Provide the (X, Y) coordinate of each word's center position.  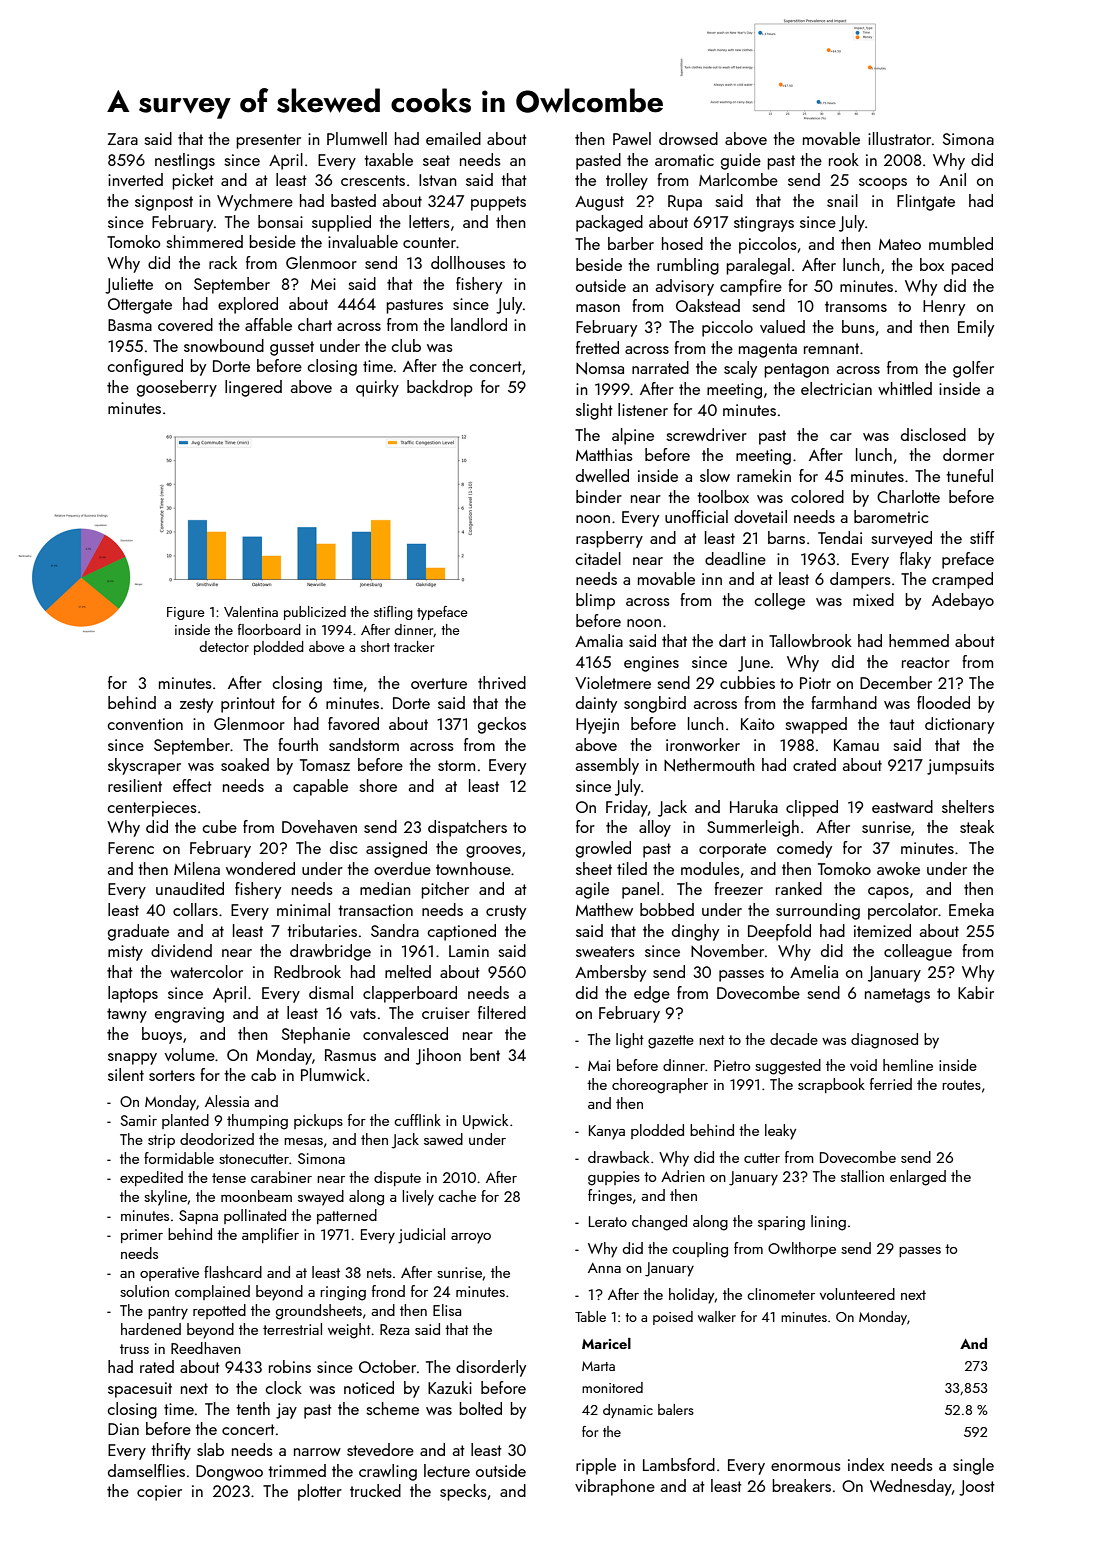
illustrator (899, 138)
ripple (596, 1466)
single (973, 1466)
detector (224, 646)
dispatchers (467, 828)
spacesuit (140, 1390)
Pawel (632, 138)
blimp (595, 601)
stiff (982, 537)
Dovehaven (319, 826)
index (866, 1464)
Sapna (198, 1217)
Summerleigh (753, 828)
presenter (268, 141)
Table (590, 1316)
